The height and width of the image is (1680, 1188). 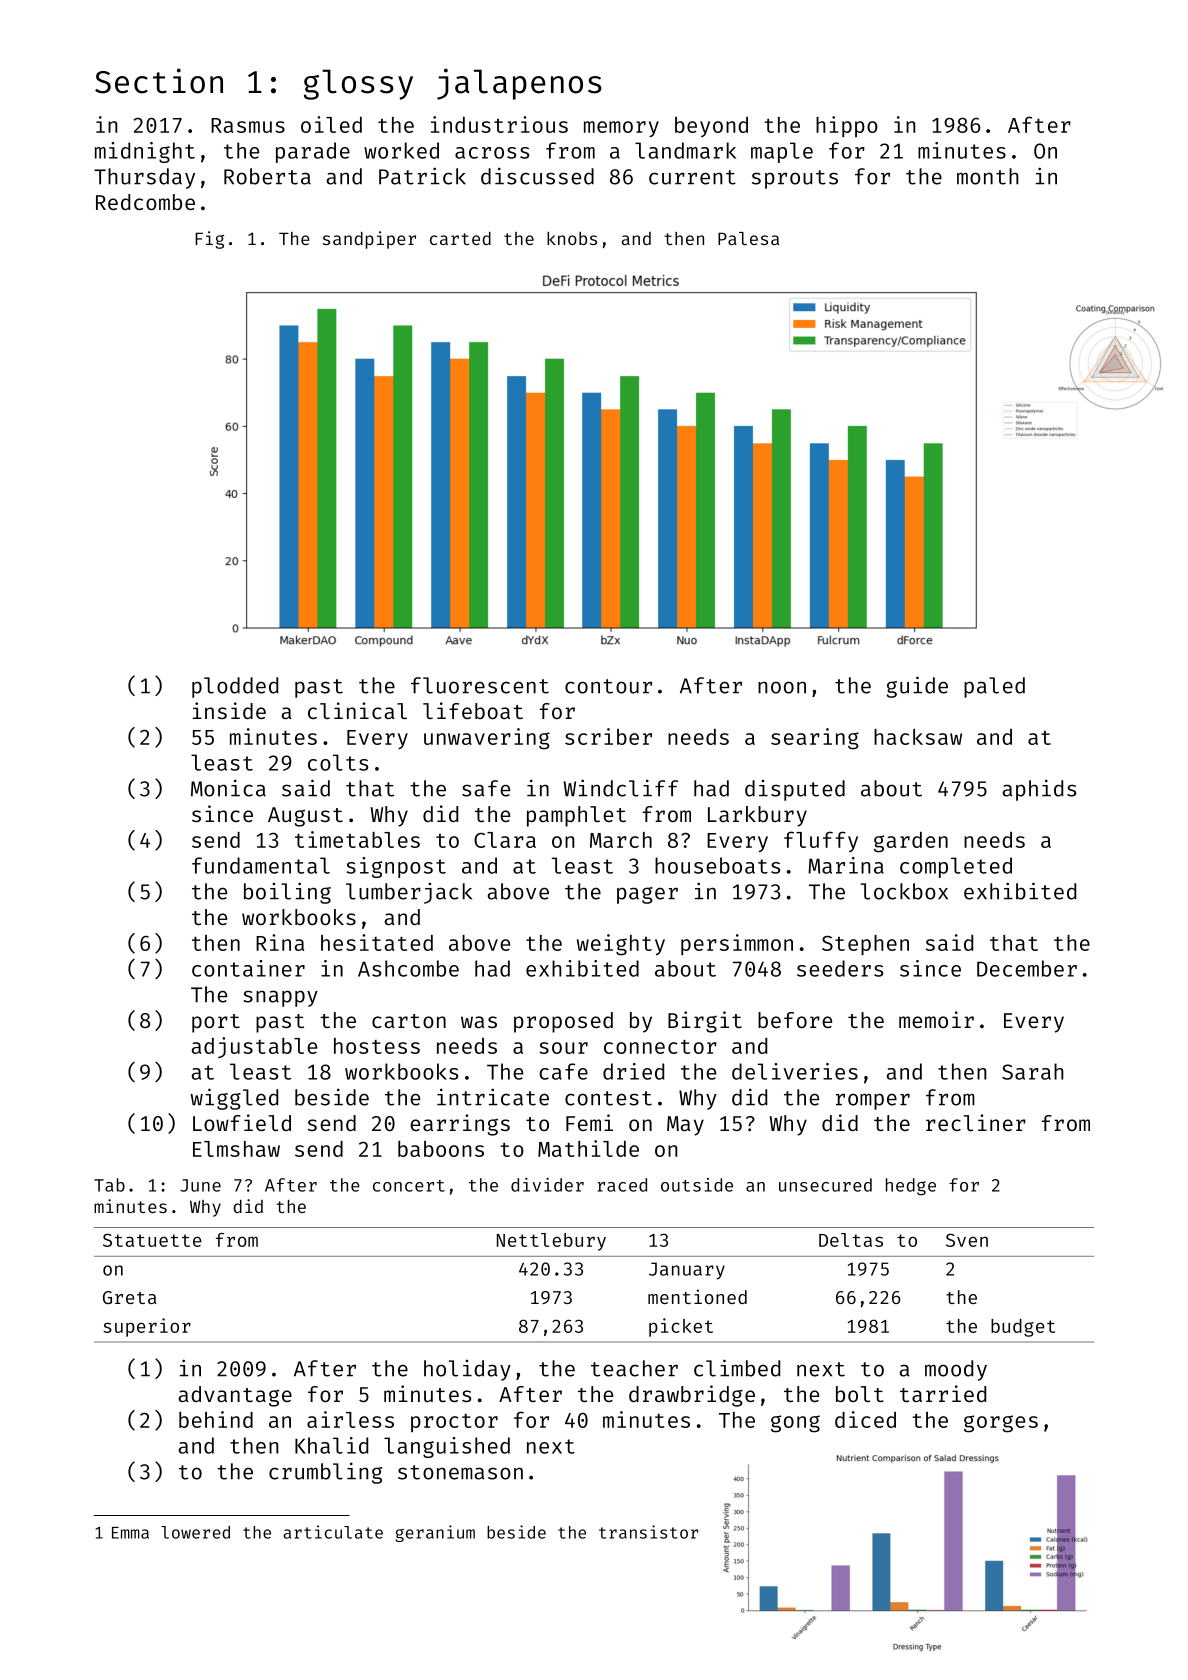 I want to click on disputed, so click(x=795, y=790).
